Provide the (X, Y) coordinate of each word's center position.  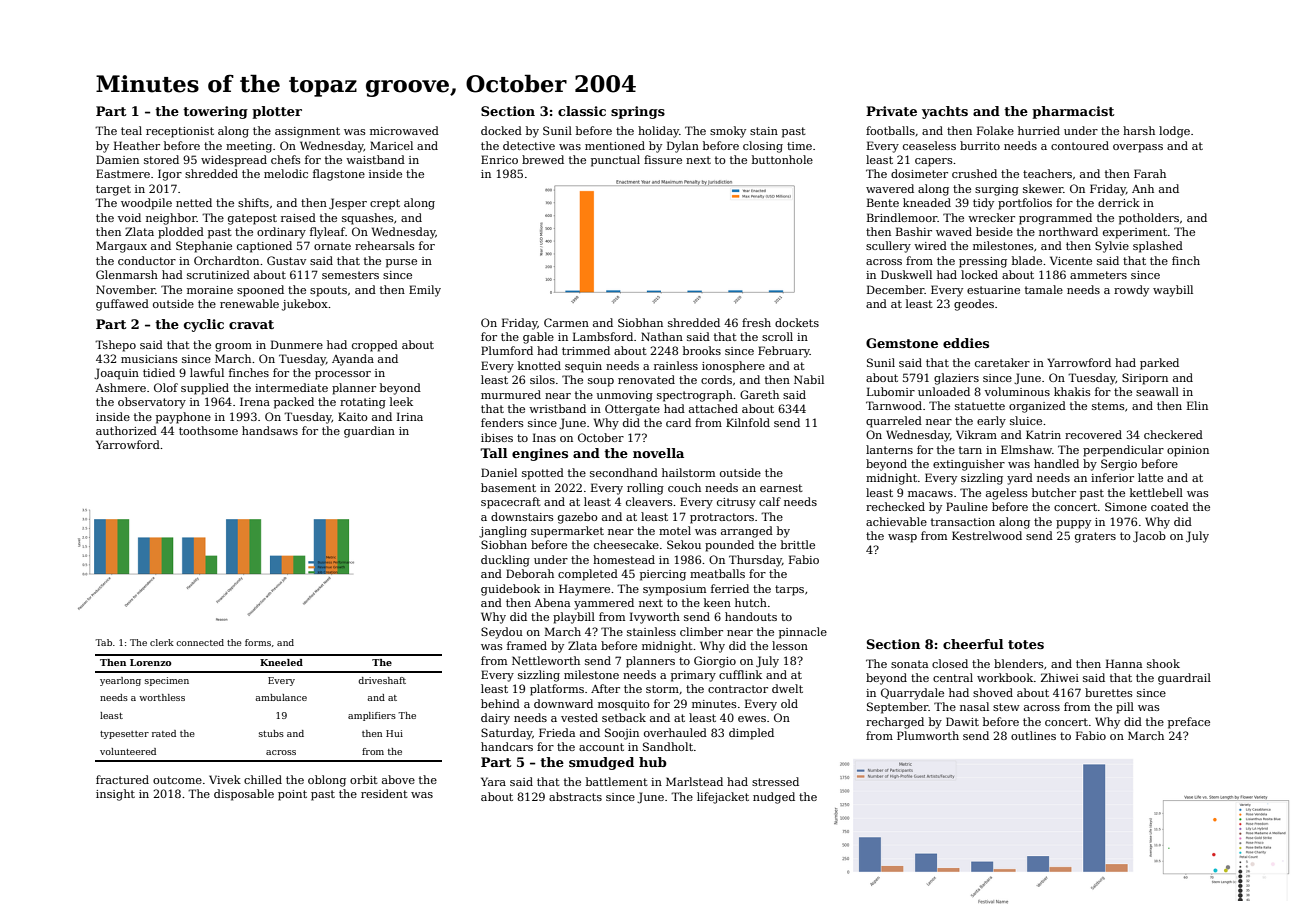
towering (215, 112)
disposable (244, 795)
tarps (789, 590)
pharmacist (1073, 112)
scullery (888, 247)
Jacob (1149, 536)
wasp (902, 538)
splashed (1158, 247)
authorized (126, 430)
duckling (505, 561)
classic (582, 111)
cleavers (649, 501)
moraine (210, 290)
